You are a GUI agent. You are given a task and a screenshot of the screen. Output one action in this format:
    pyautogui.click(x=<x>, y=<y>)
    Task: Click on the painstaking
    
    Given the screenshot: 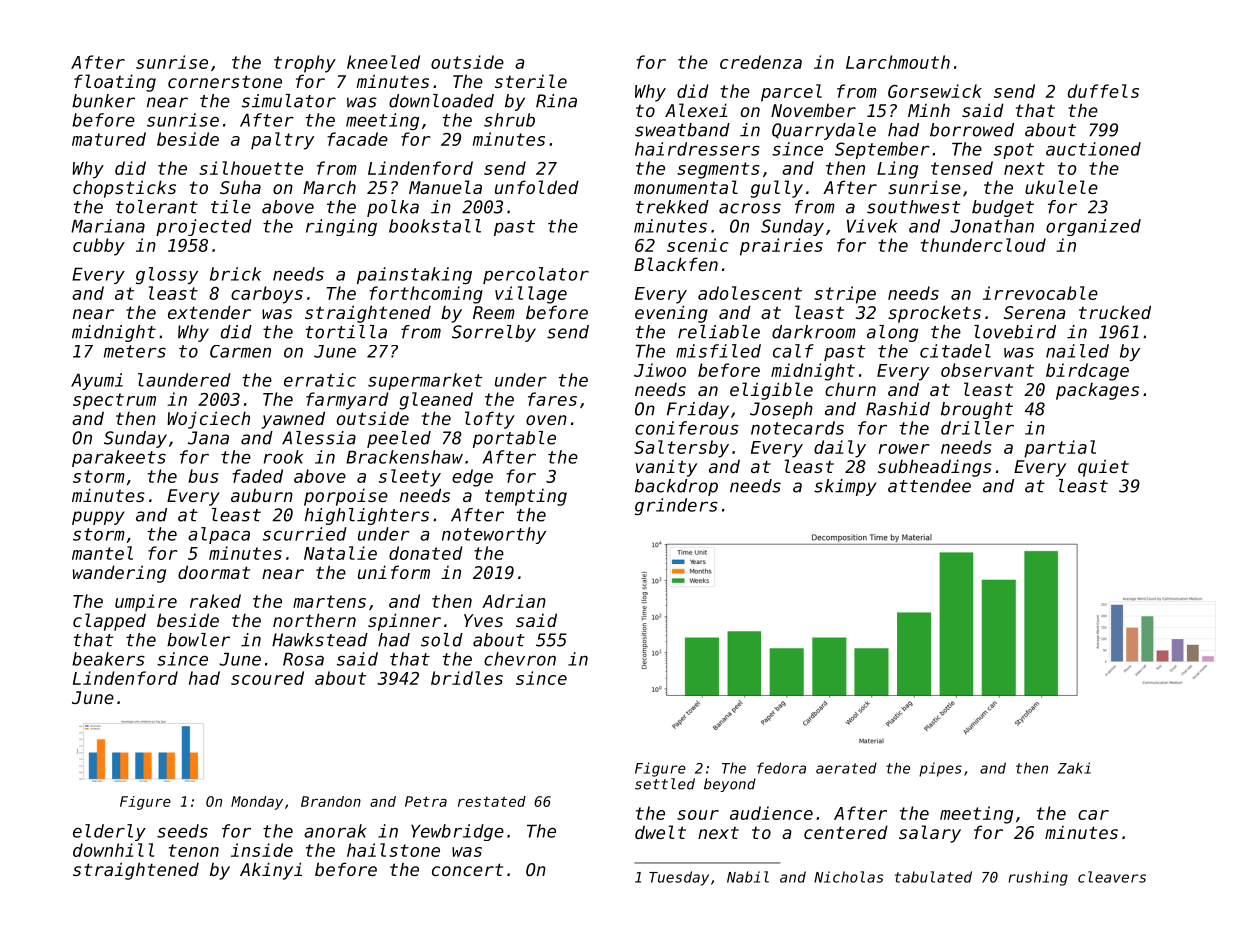 What is the action you would take?
    pyautogui.click(x=414, y=275)
